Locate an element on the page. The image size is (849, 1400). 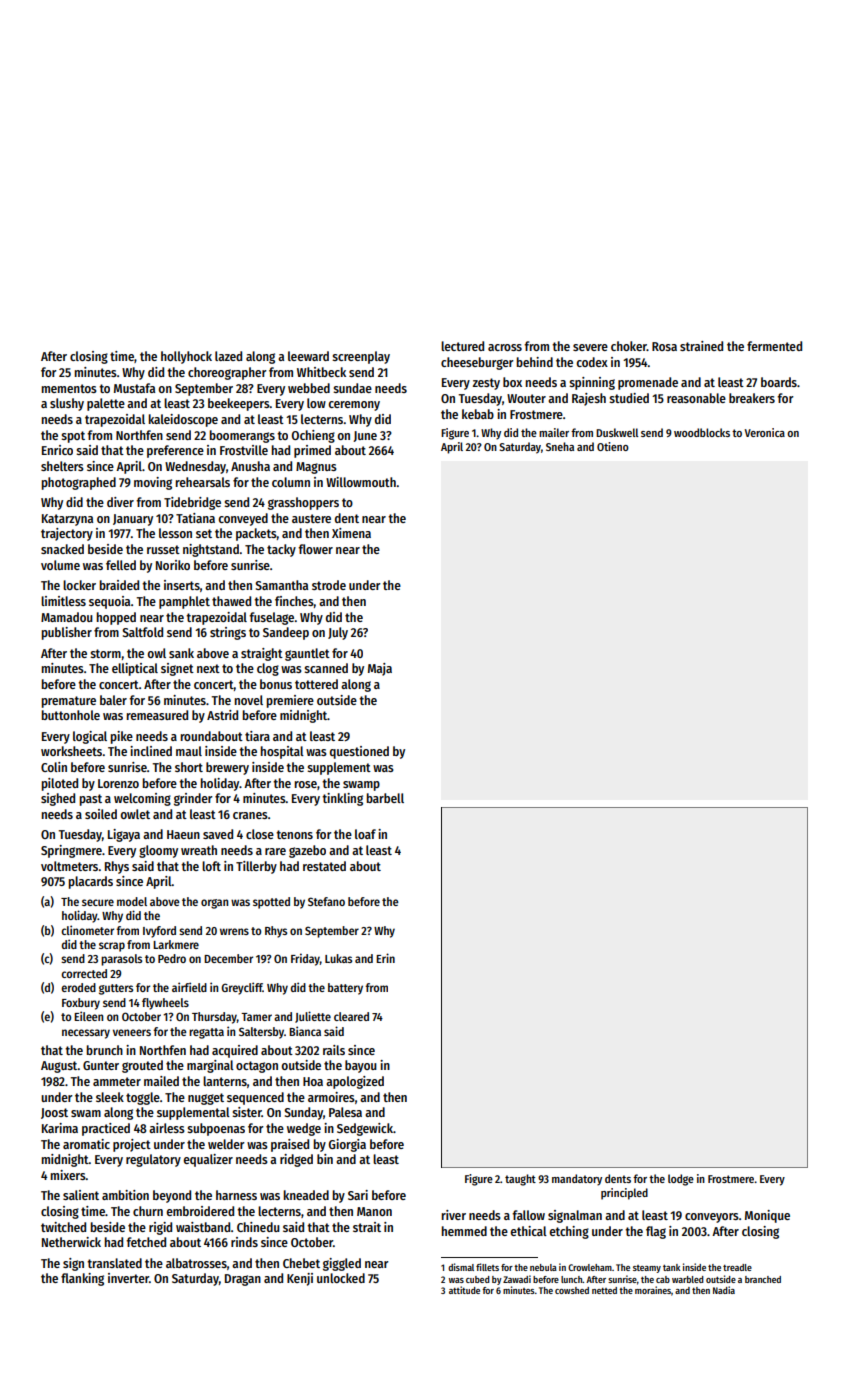
premature is located at coordinates (69, 702).
